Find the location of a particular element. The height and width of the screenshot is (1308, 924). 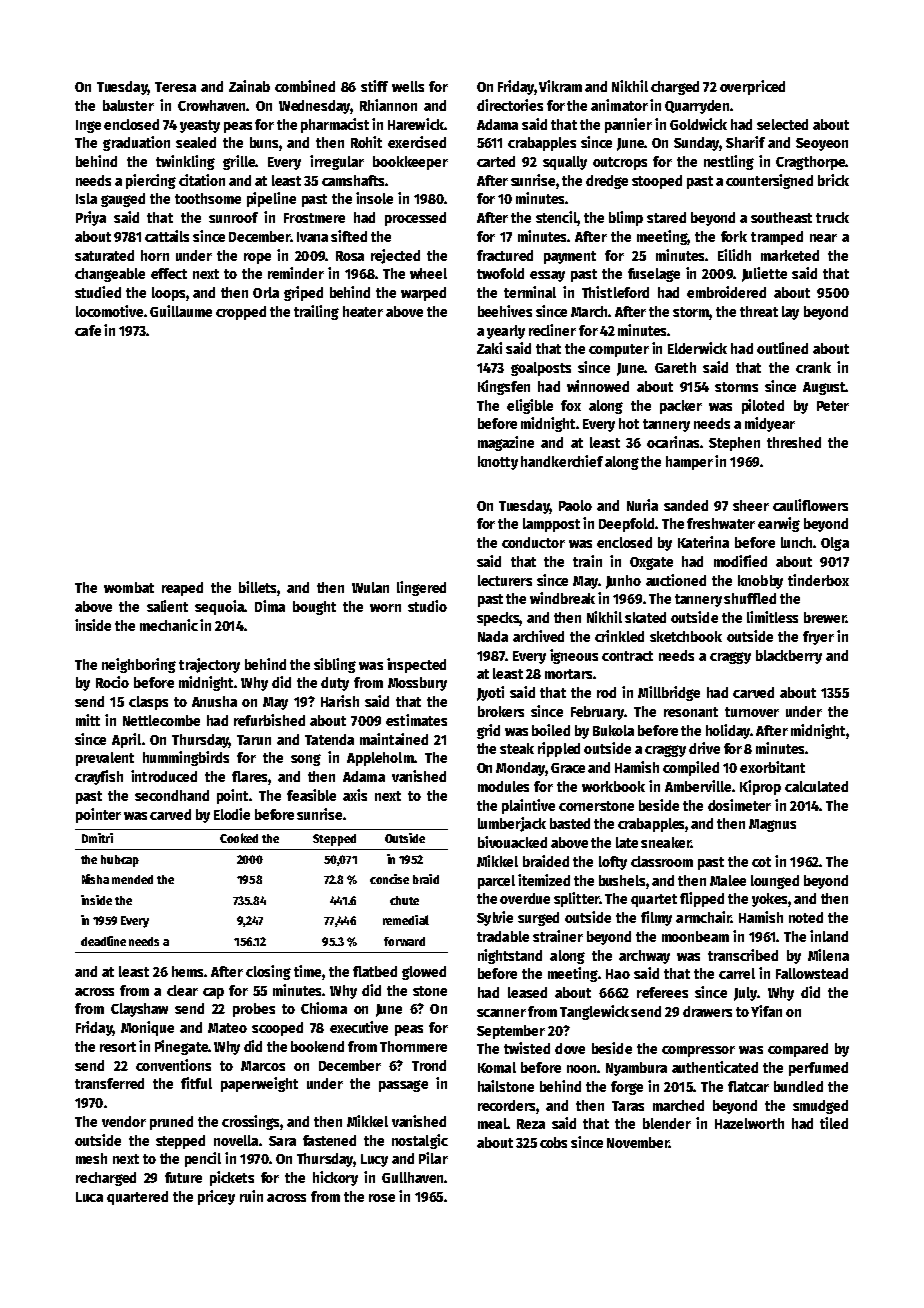

overpriced is located at coordinates (752, 87).
